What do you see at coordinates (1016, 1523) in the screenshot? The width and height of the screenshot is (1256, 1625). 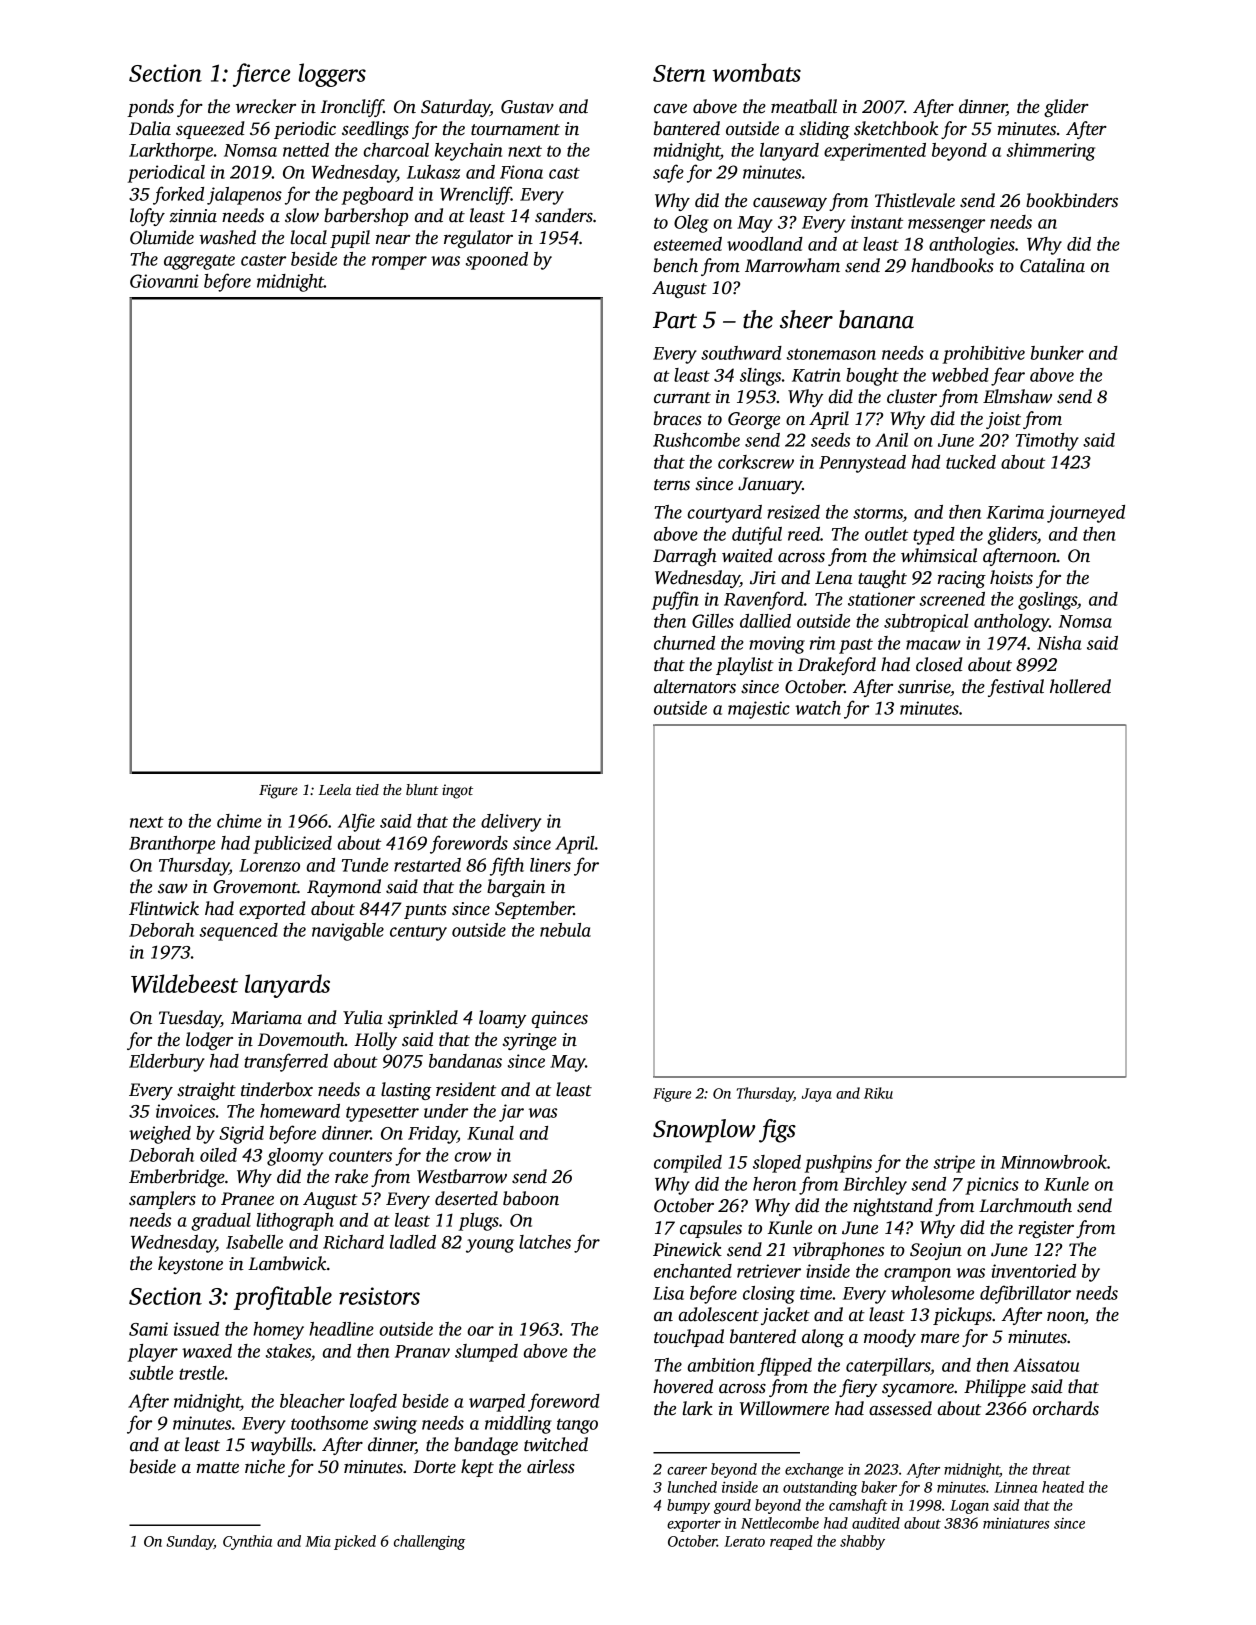 I see `miniatures` at bounding box center [1016, 1523].
